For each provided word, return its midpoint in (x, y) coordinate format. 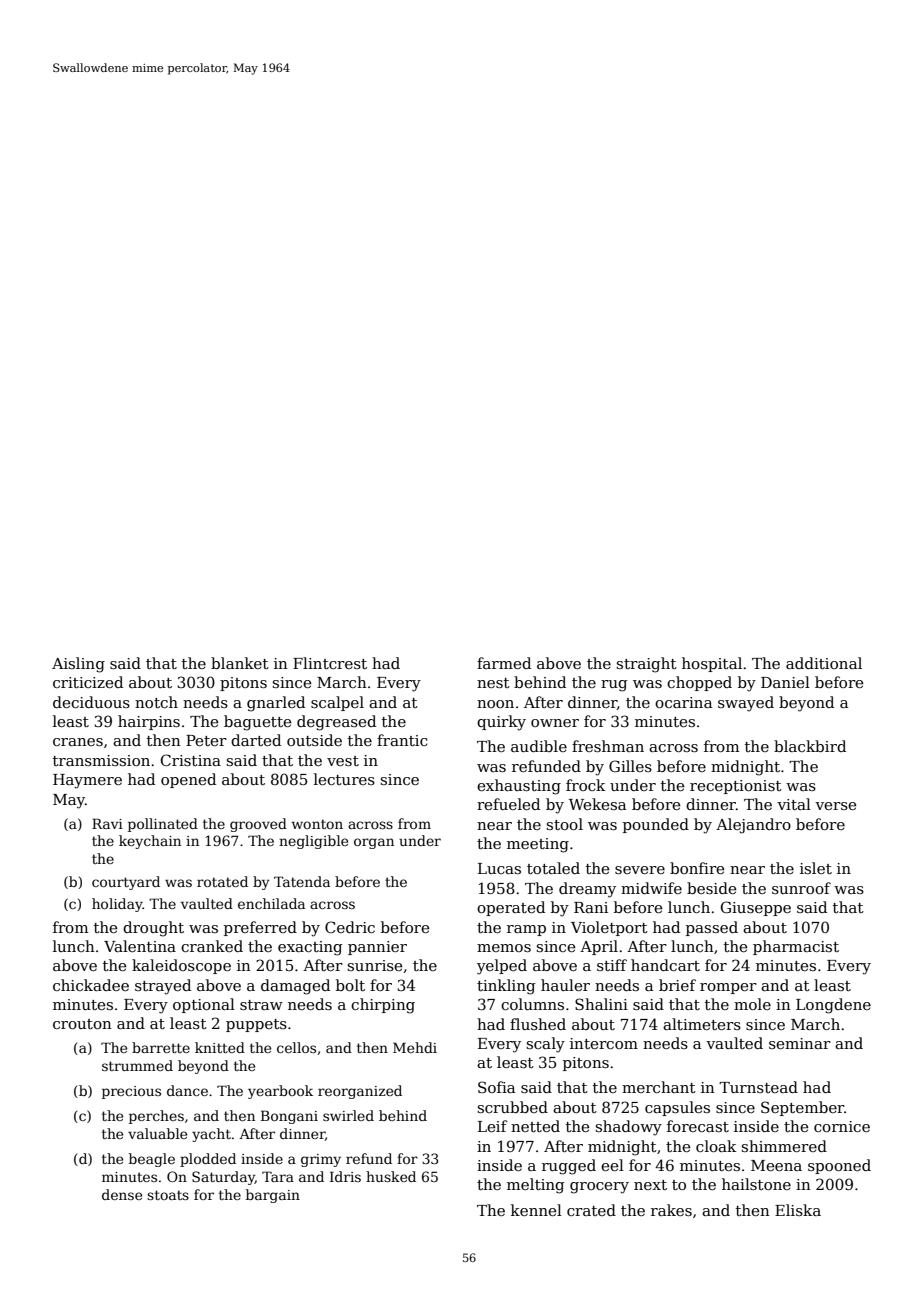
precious (131, 1092)
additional (824, 663)
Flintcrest (330, 663)
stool (564, 824)
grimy (321, 1160)
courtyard (126, 883)
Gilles (630, 766)
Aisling (78, 665)
